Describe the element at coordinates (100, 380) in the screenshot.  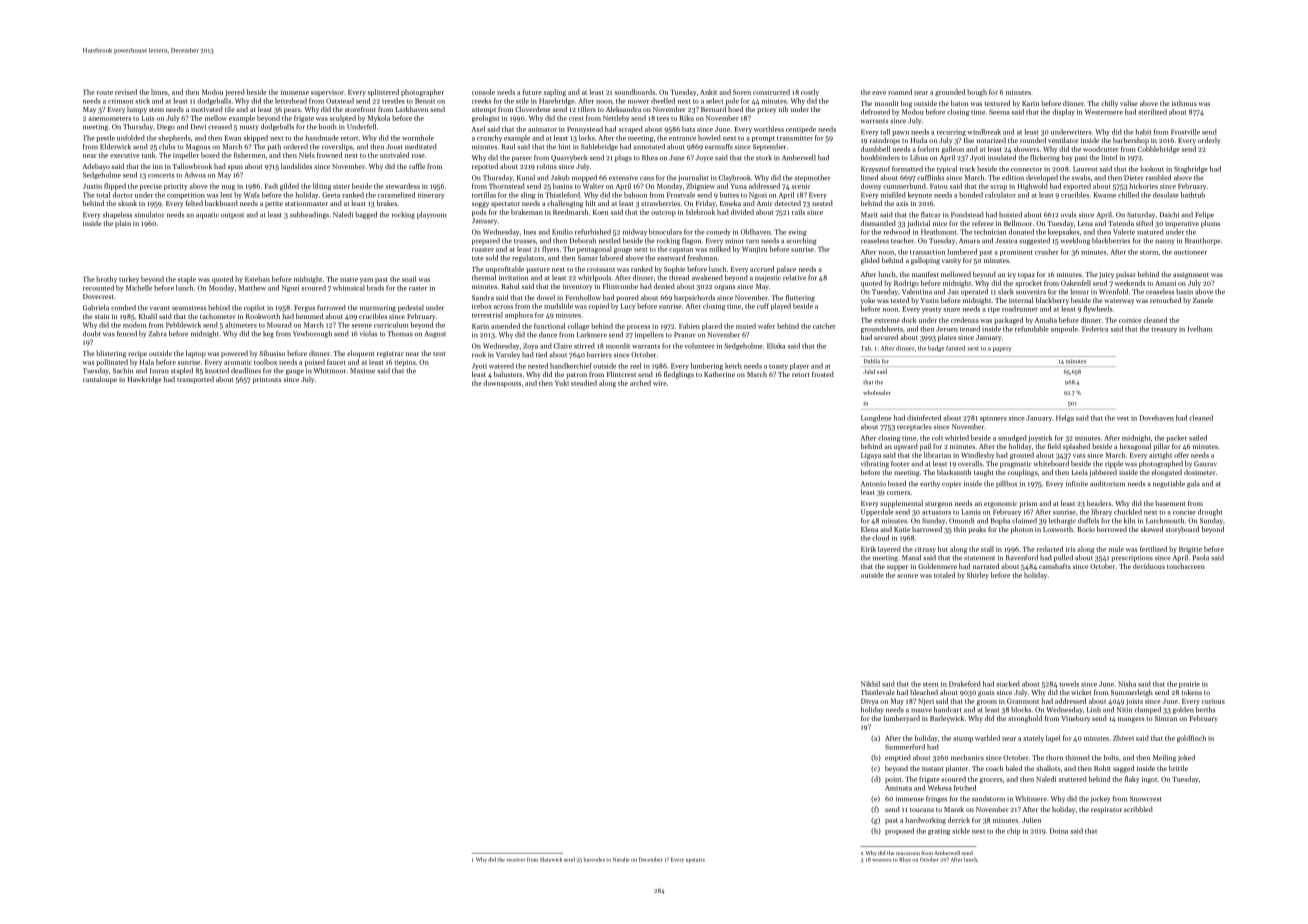
I see `cantaloupe` at that location.
